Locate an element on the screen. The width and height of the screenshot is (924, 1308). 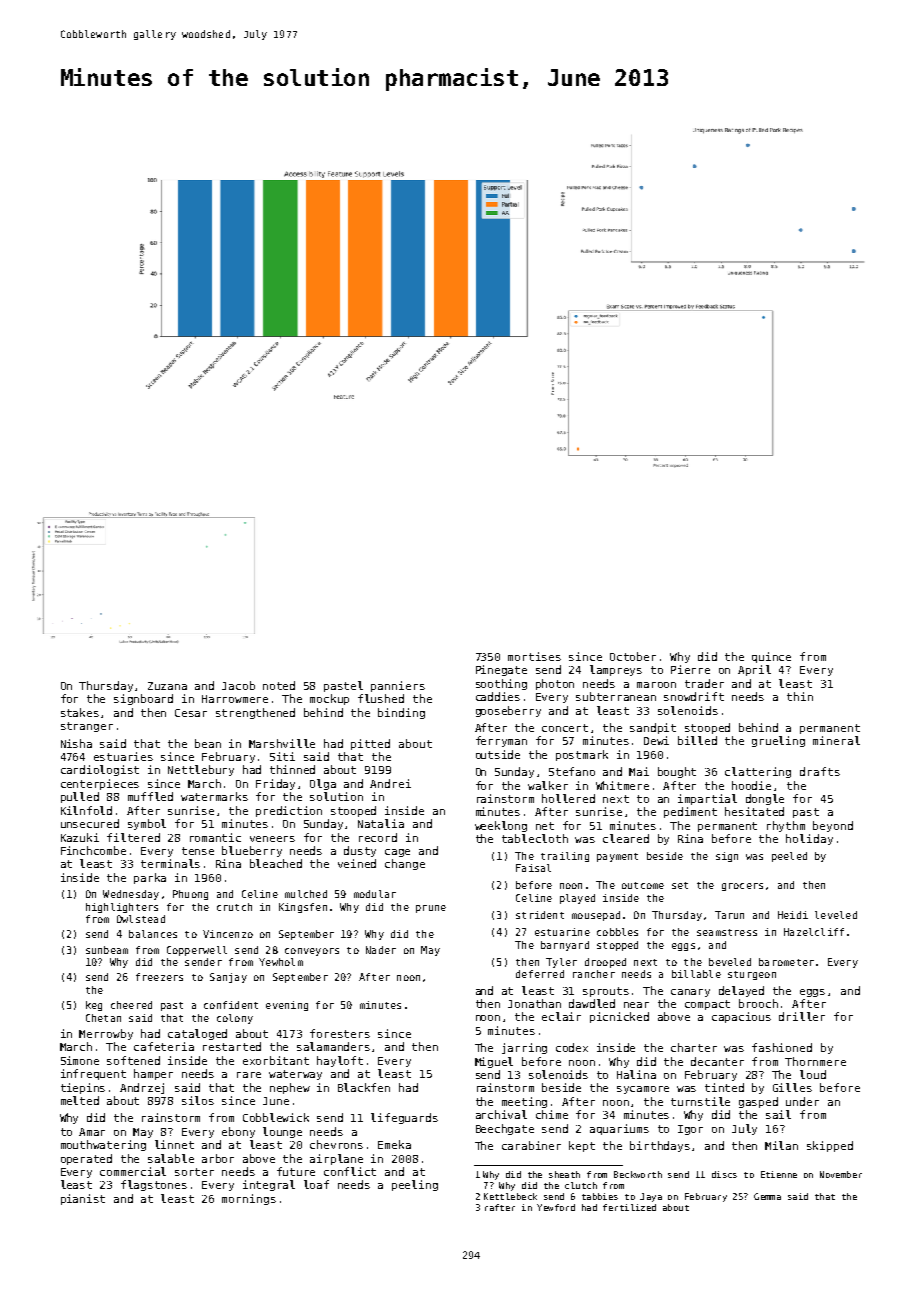
clattering is located at coordinates (758, 772).
